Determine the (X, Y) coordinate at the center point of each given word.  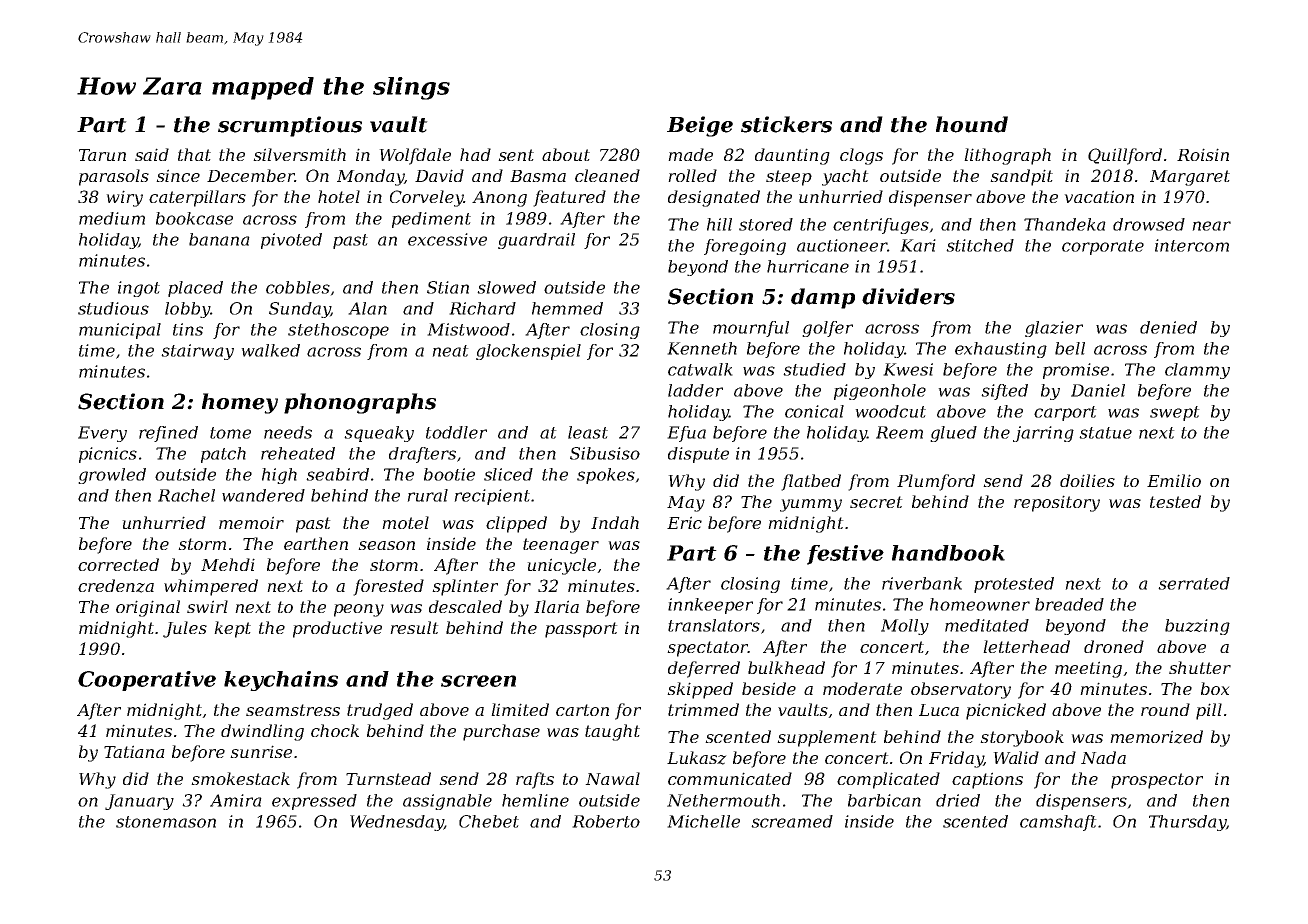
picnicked (1006, 711)
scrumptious (290, 126)
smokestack (240, 778)
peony (359, 610)
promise (1076, 371)
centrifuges (881, 226)
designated (714, 198)
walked (270, 350)
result (414, 627)
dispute (698, 455)
